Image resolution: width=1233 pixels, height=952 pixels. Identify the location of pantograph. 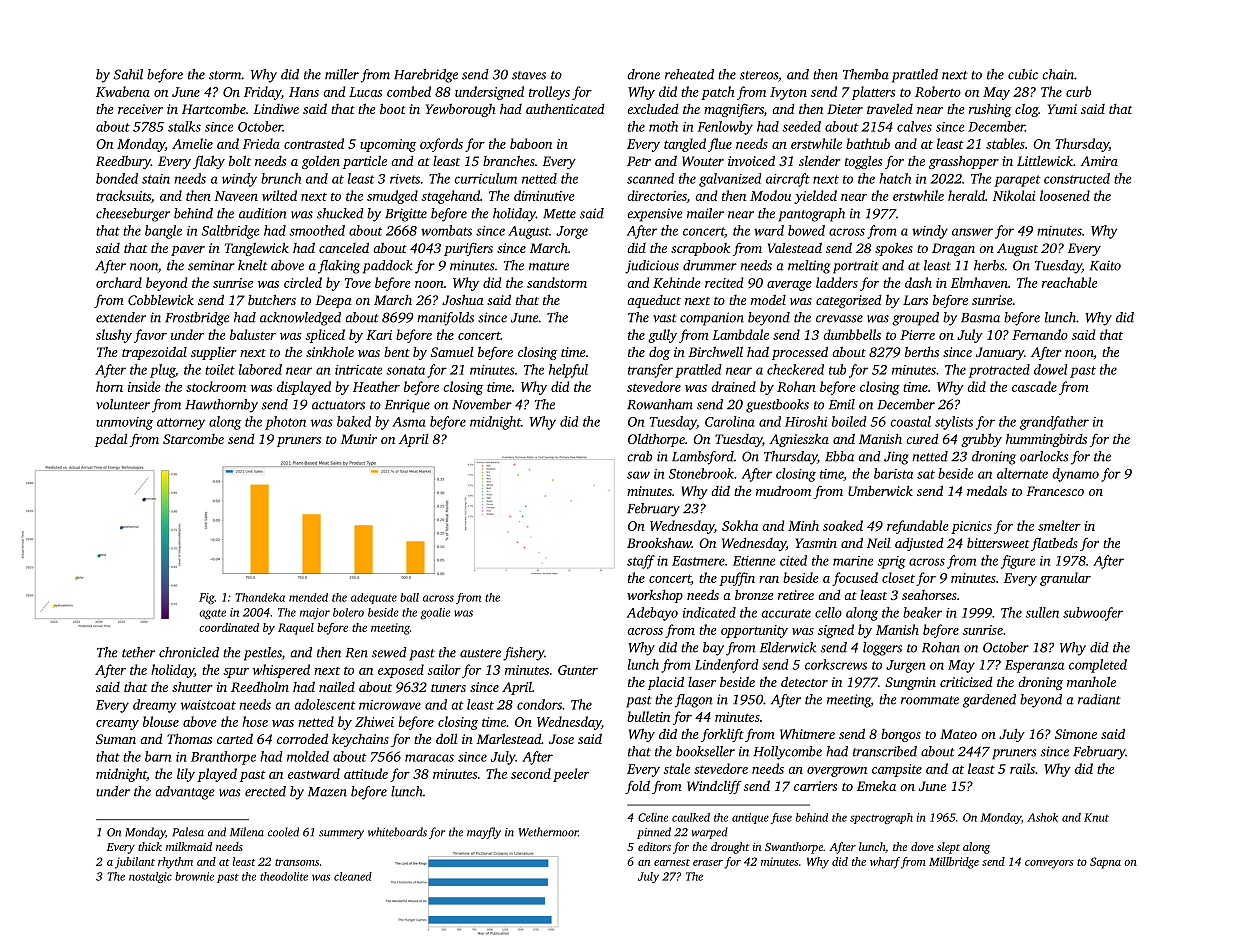
(811, 215).
